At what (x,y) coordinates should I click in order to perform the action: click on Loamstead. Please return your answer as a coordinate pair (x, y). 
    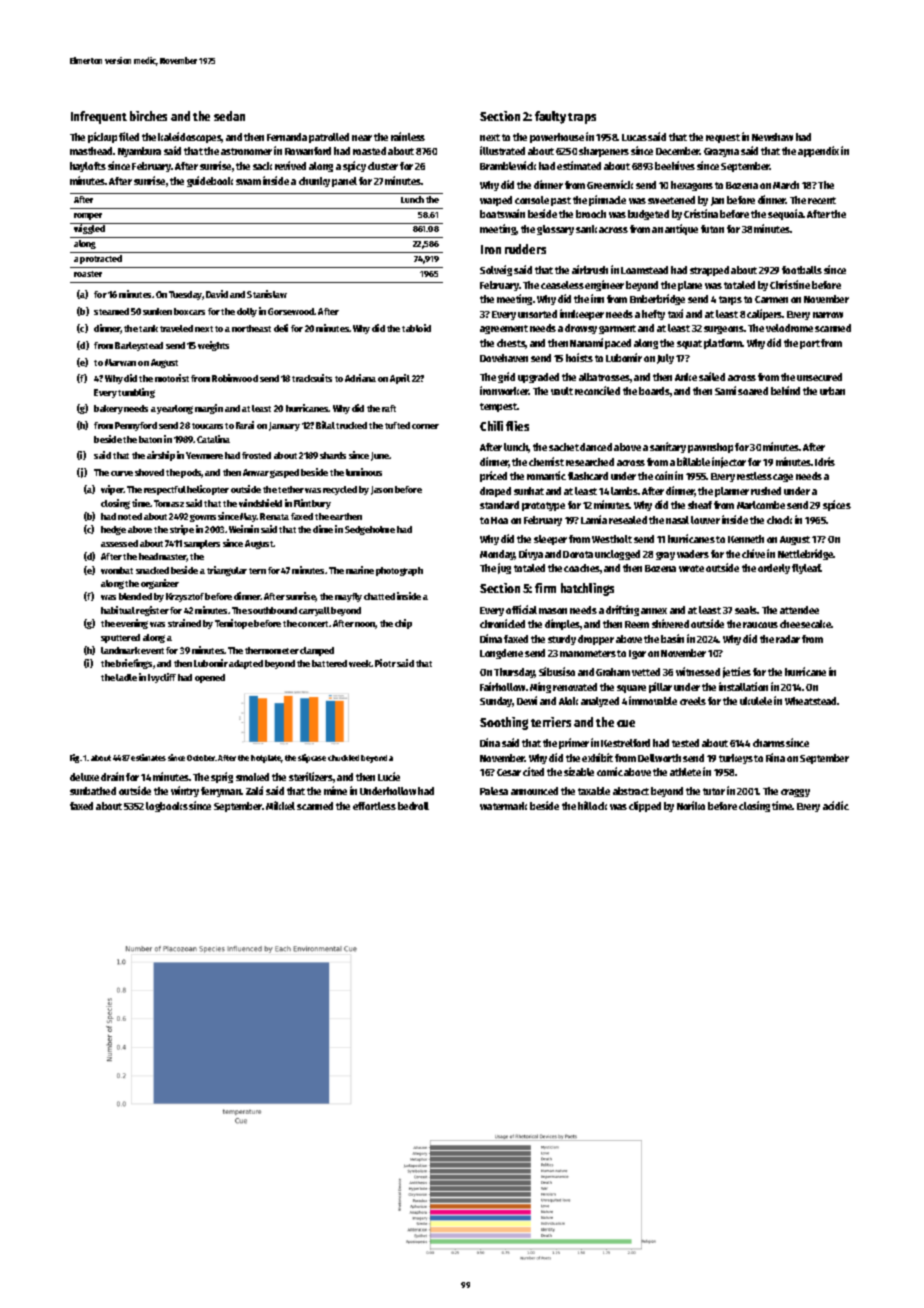
    Looking at the image, I should click on (644, 270).
